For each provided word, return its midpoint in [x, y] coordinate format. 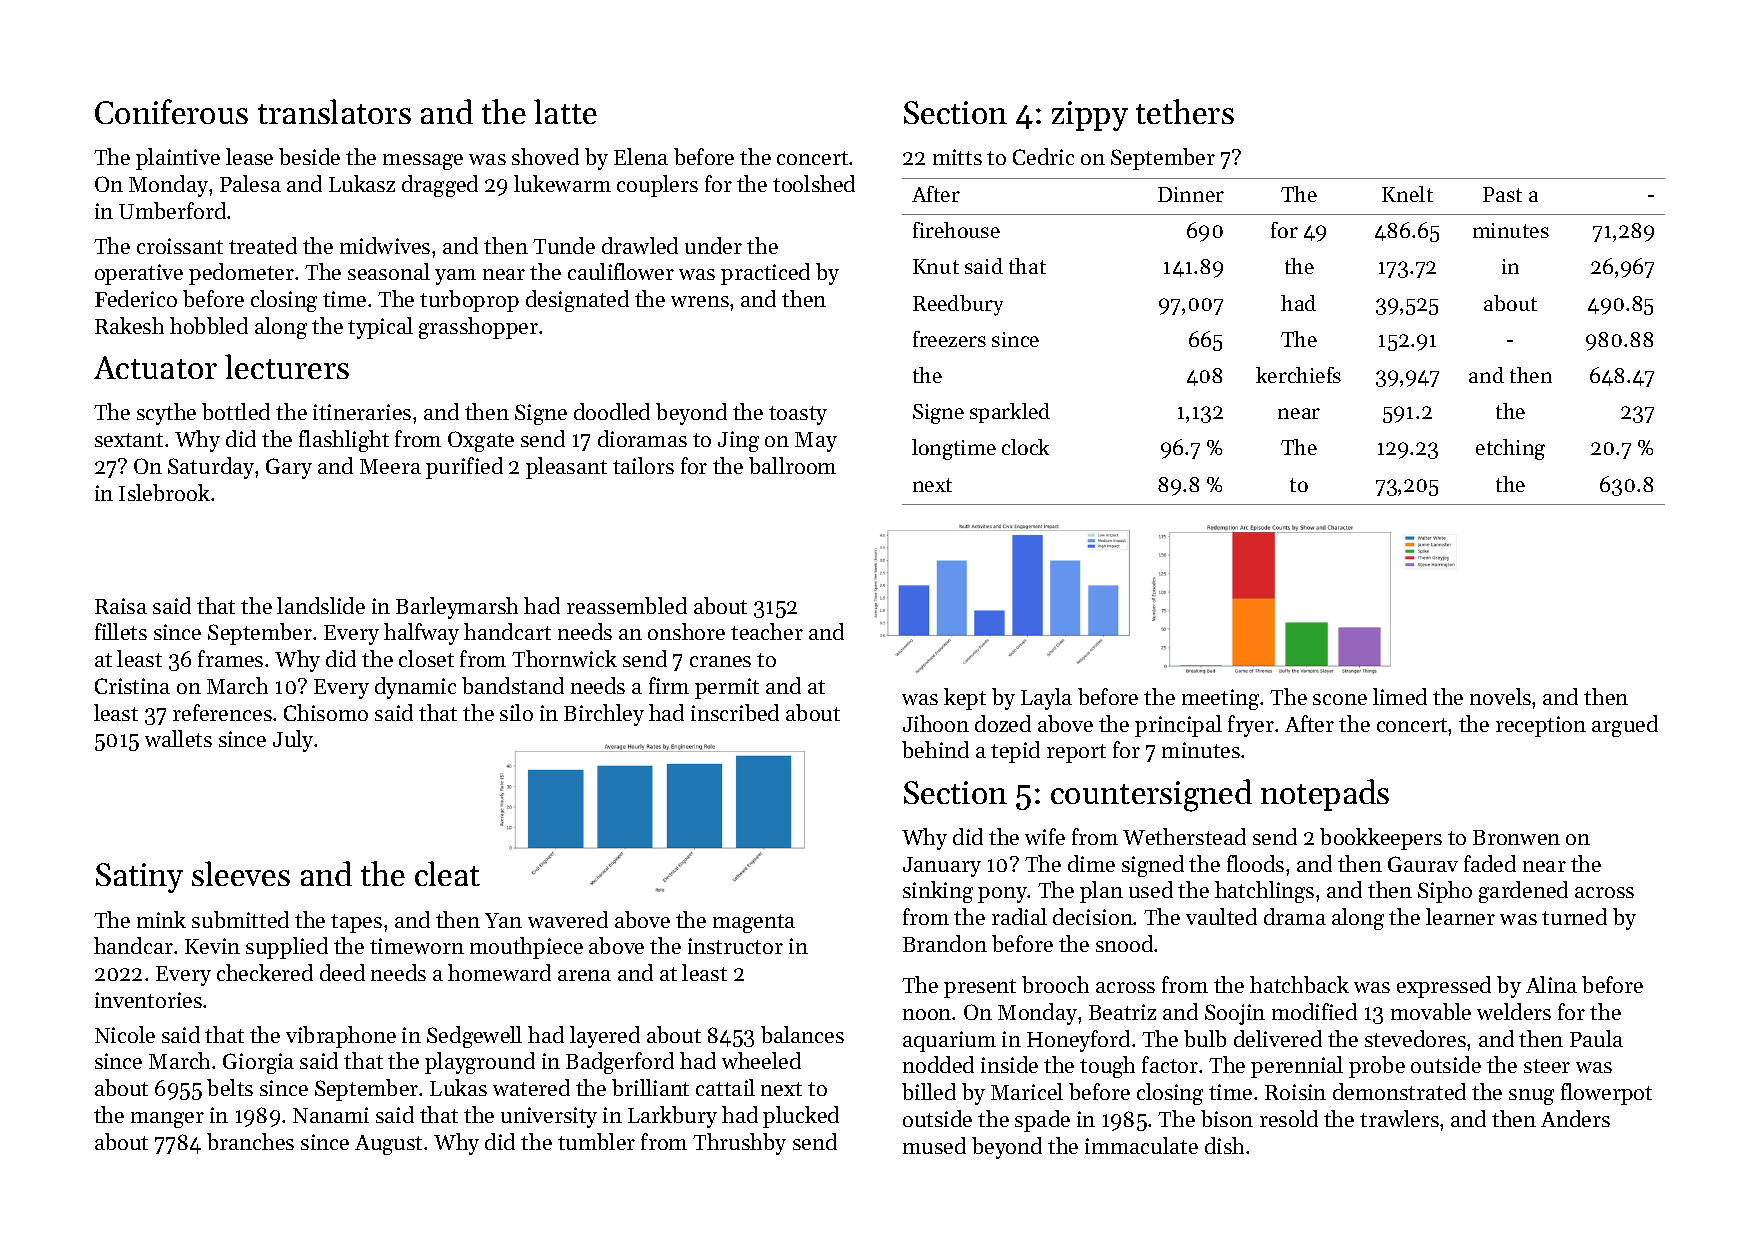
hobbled [209, 325]
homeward [499, 972]
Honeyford [1078, 1041]
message [423, 162]
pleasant [566, 468]
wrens [700, 301]
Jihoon [936, 723]
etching [1510, 449]
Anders [1575, 1118]
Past [1502, 194]
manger [167, 1120]
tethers [1185, 111]
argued [1625, 726]
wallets [178, 738]
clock [1025, 447]
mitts [957, 157]
